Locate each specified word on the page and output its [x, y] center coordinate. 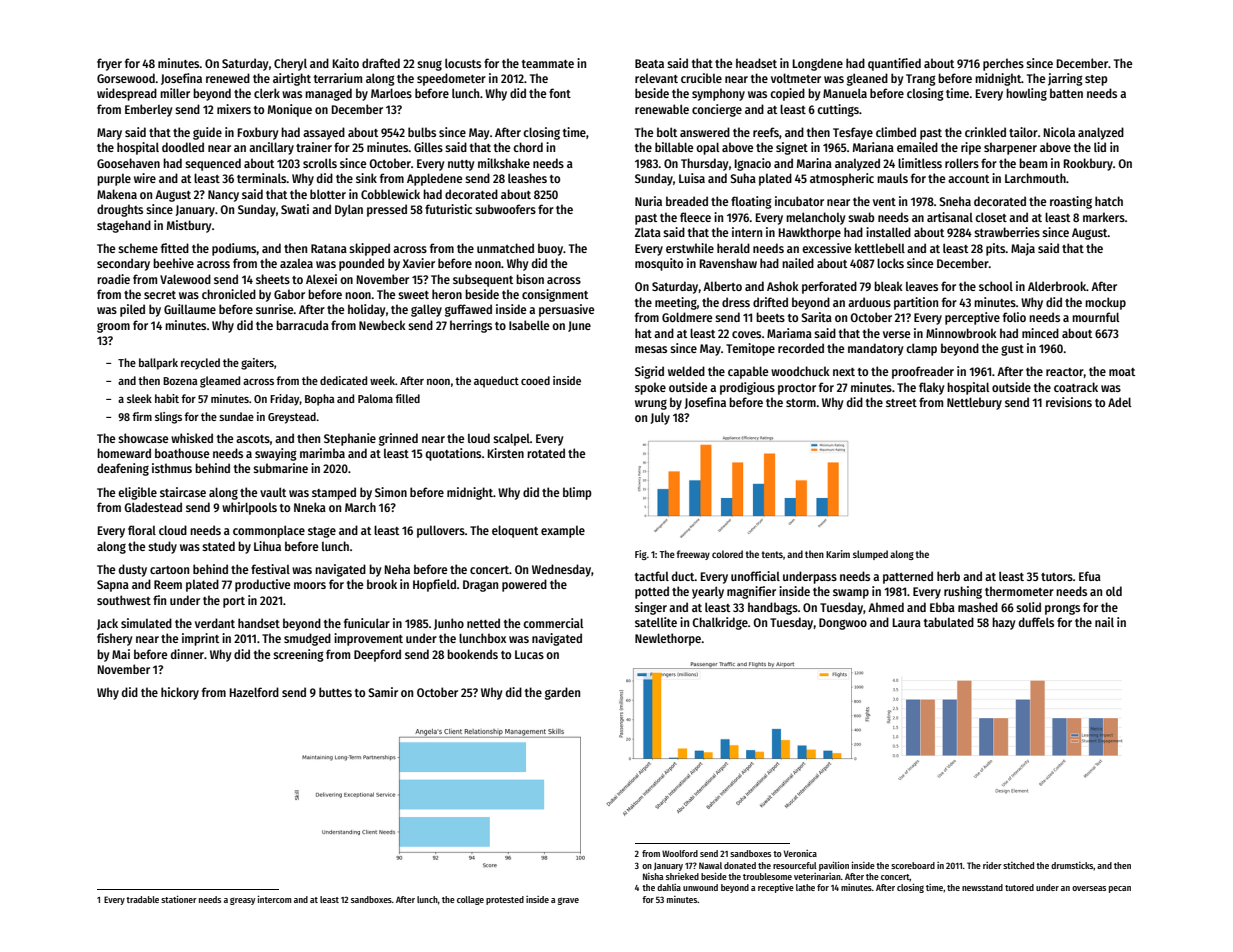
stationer [179, 899]
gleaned [867, 79]
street [901, 403]
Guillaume [190, 309]
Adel [1119, 402]
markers [1104, 217]
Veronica [800, 853]
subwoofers [505, 209]
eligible [137, 493]
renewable [662, 109]
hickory [180, 693]
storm [801, 403]
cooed [535, 380]
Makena [117, 194]
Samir [383, 692]
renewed [228, 78]
